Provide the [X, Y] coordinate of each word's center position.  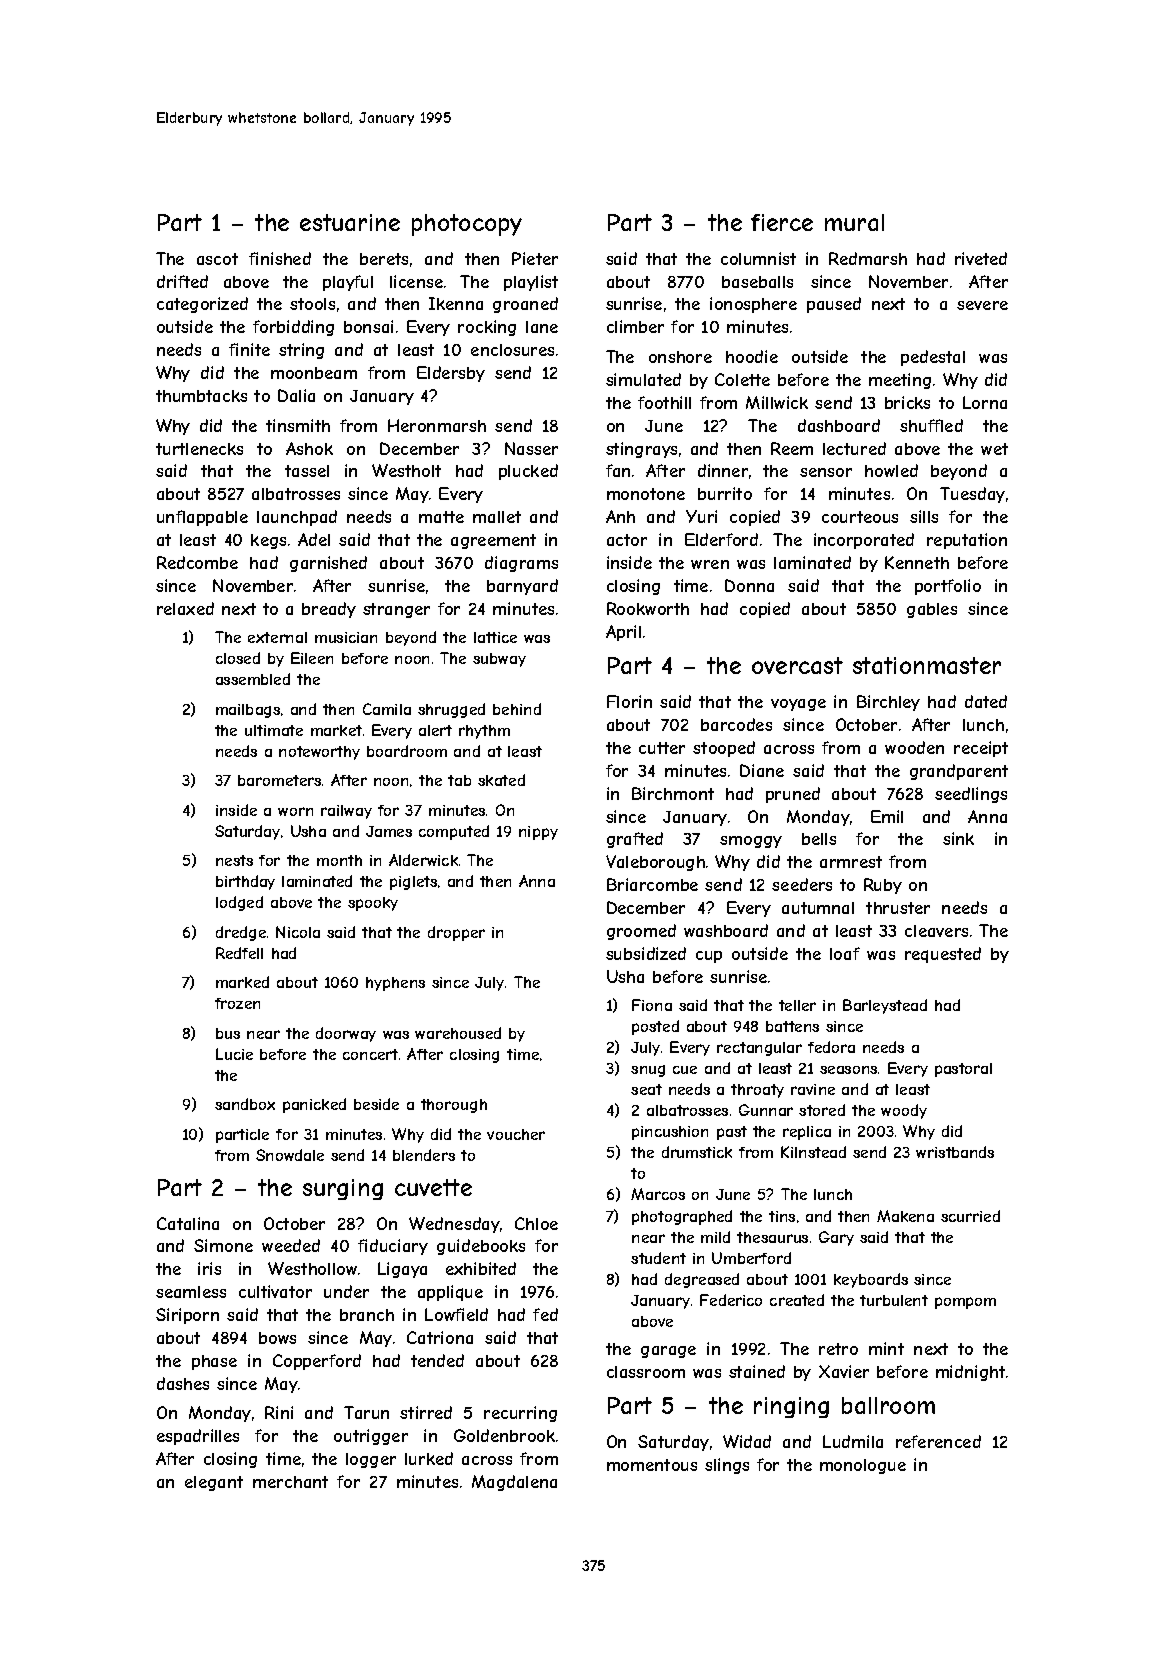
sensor [826, 472]
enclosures [512, 350]
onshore [680, 357]
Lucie [234, 1054]
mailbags [248, 711]
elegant [214, 1483]
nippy [538, 833]
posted [655, 1027]
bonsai [368, 326]
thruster [898, 908]
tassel [307, 471]
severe [982, 305]
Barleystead [885, 1006]
